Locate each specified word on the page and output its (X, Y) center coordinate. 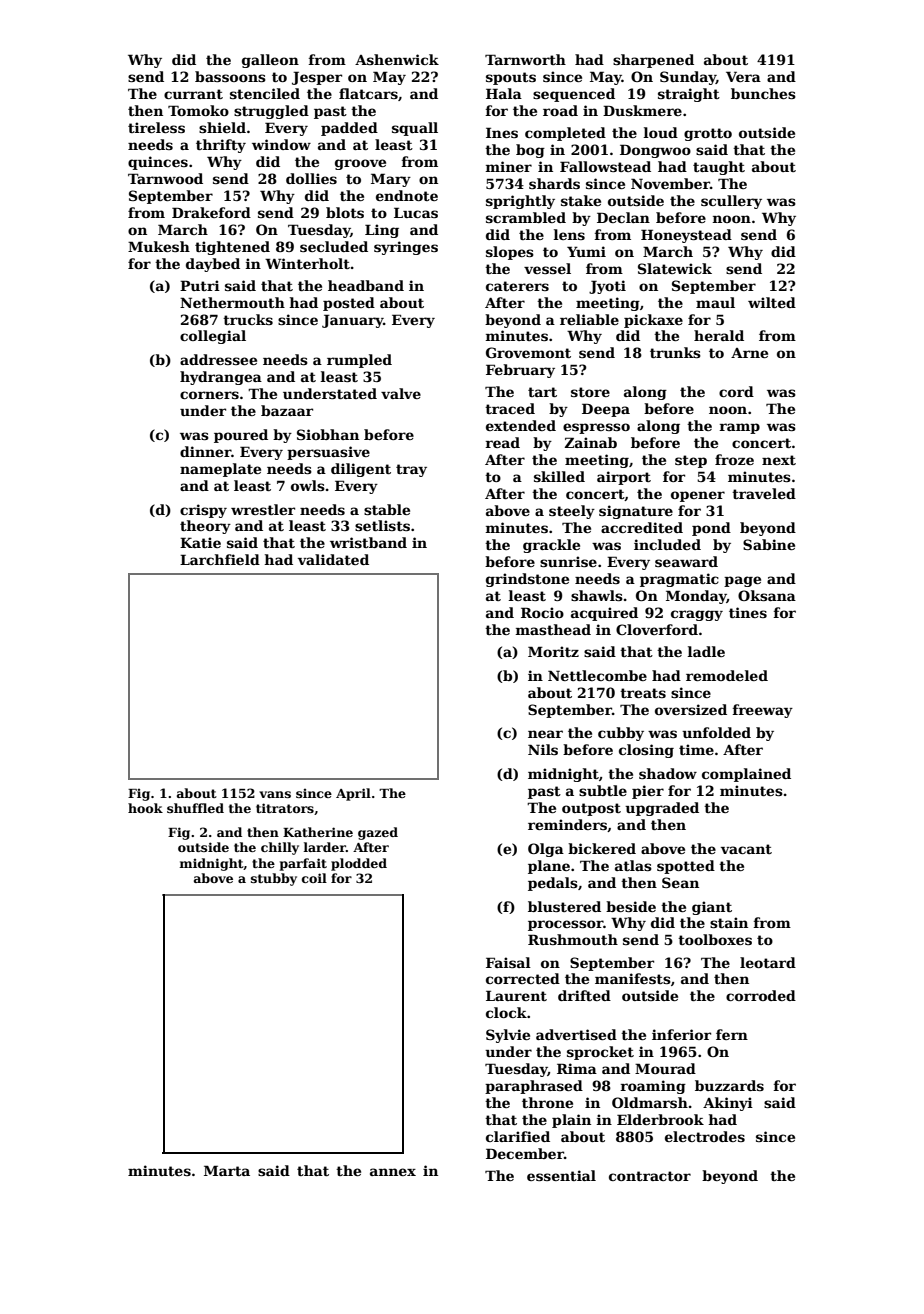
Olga (546, 850)
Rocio (542, 612)
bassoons (230, 76)
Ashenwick (397, 59)
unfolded (716, 732)
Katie (200, 542)
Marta (227, 1170)
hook (145, 808)
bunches (763, 93)
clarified (518, 1136)
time (696, 749)
